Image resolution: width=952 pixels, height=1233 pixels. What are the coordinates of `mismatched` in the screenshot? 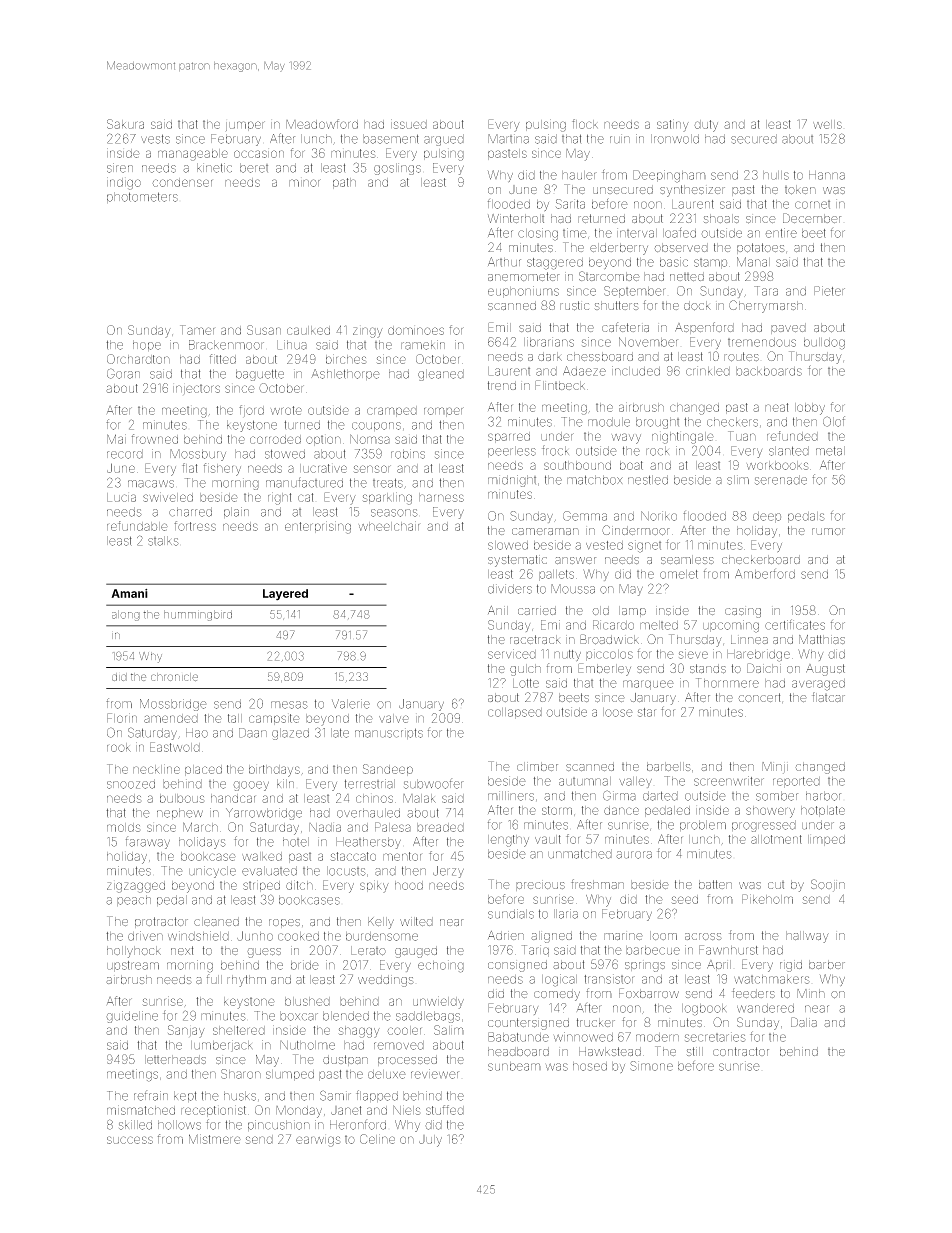 It's located at (141, 1110).
